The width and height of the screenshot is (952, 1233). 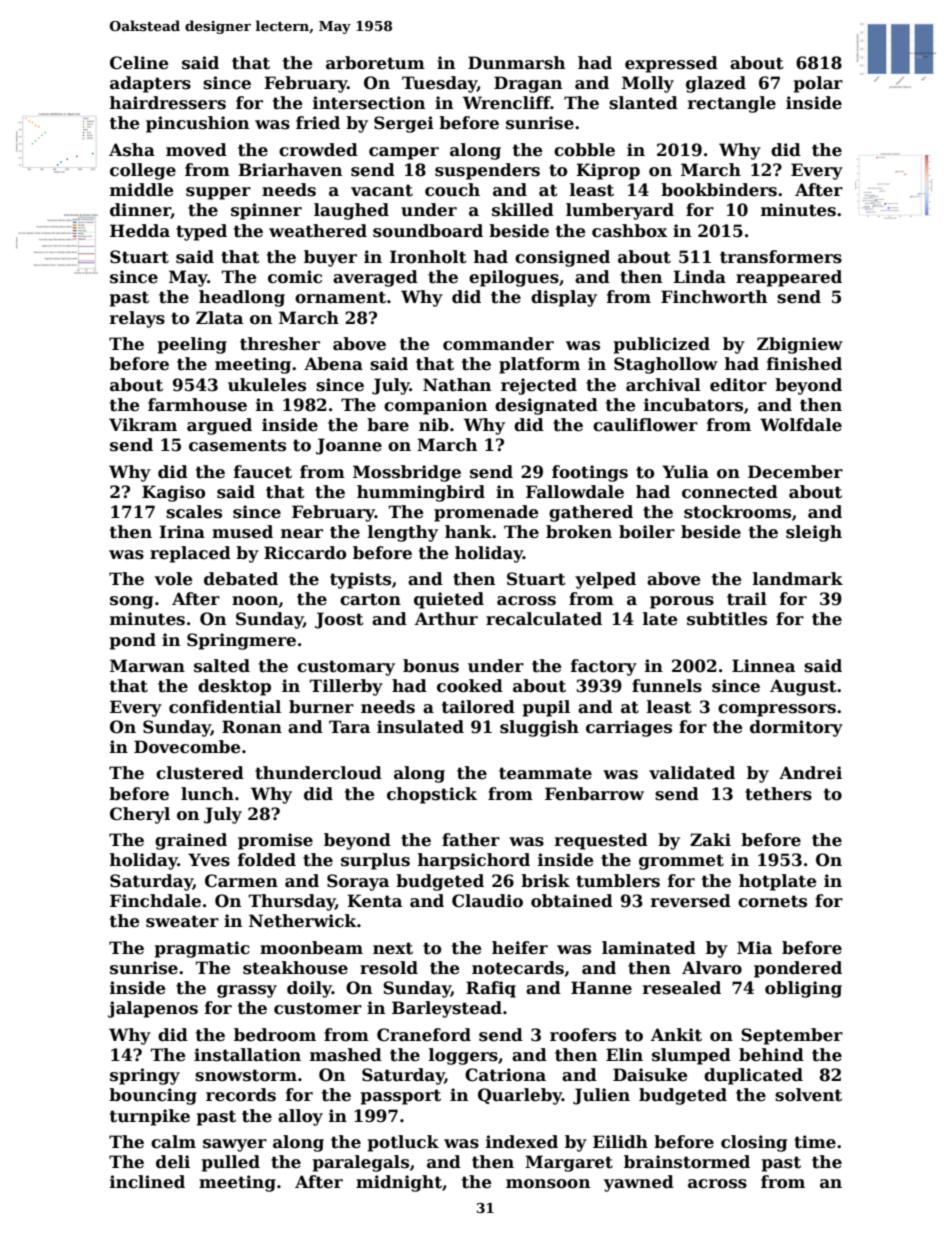 What do you see at coordinates (682, 602) in the screenshot?
I see `porous` at bounding box center [682, 602].
